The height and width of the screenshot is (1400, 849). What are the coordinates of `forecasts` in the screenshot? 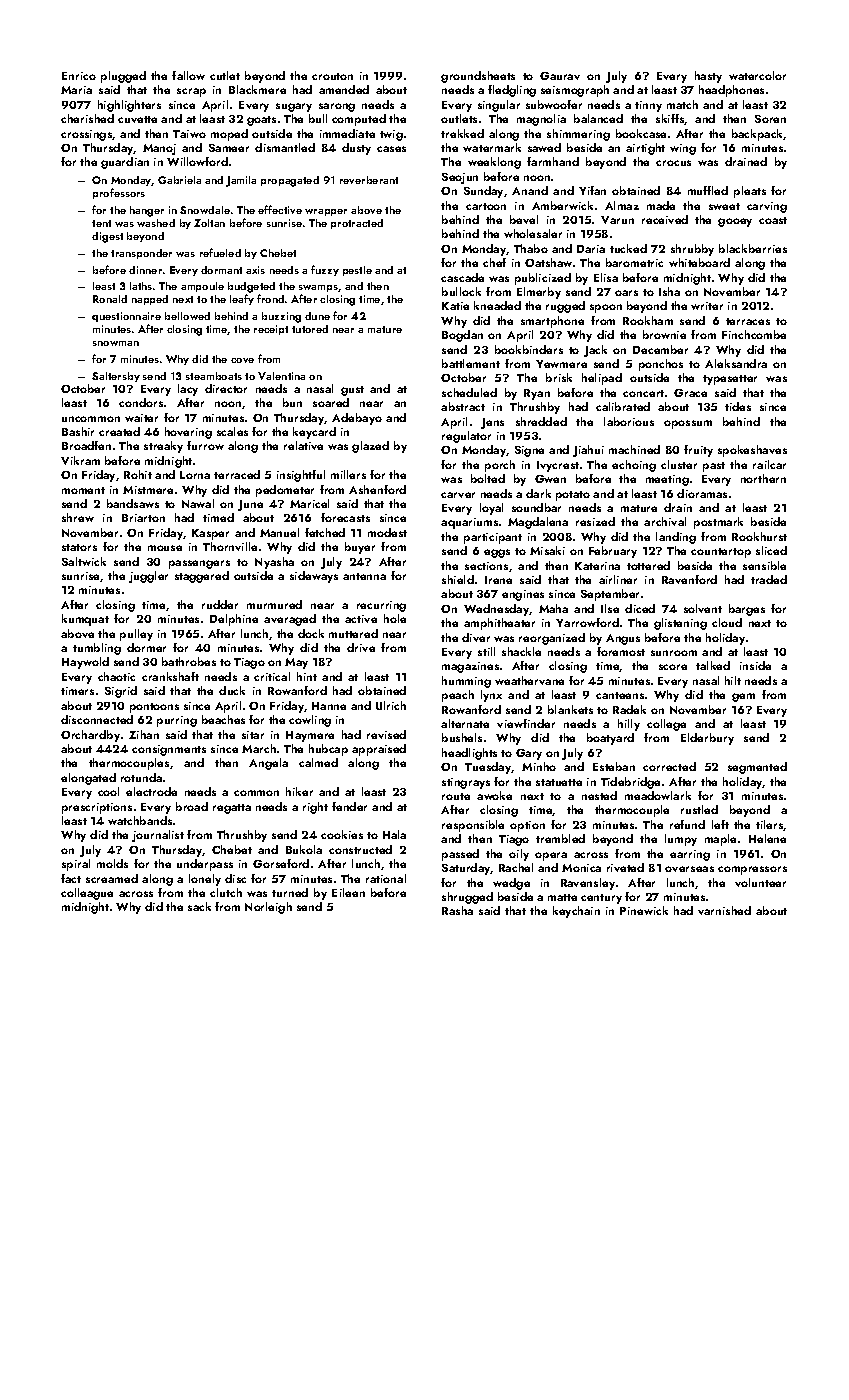 It's located at (345, 517).
